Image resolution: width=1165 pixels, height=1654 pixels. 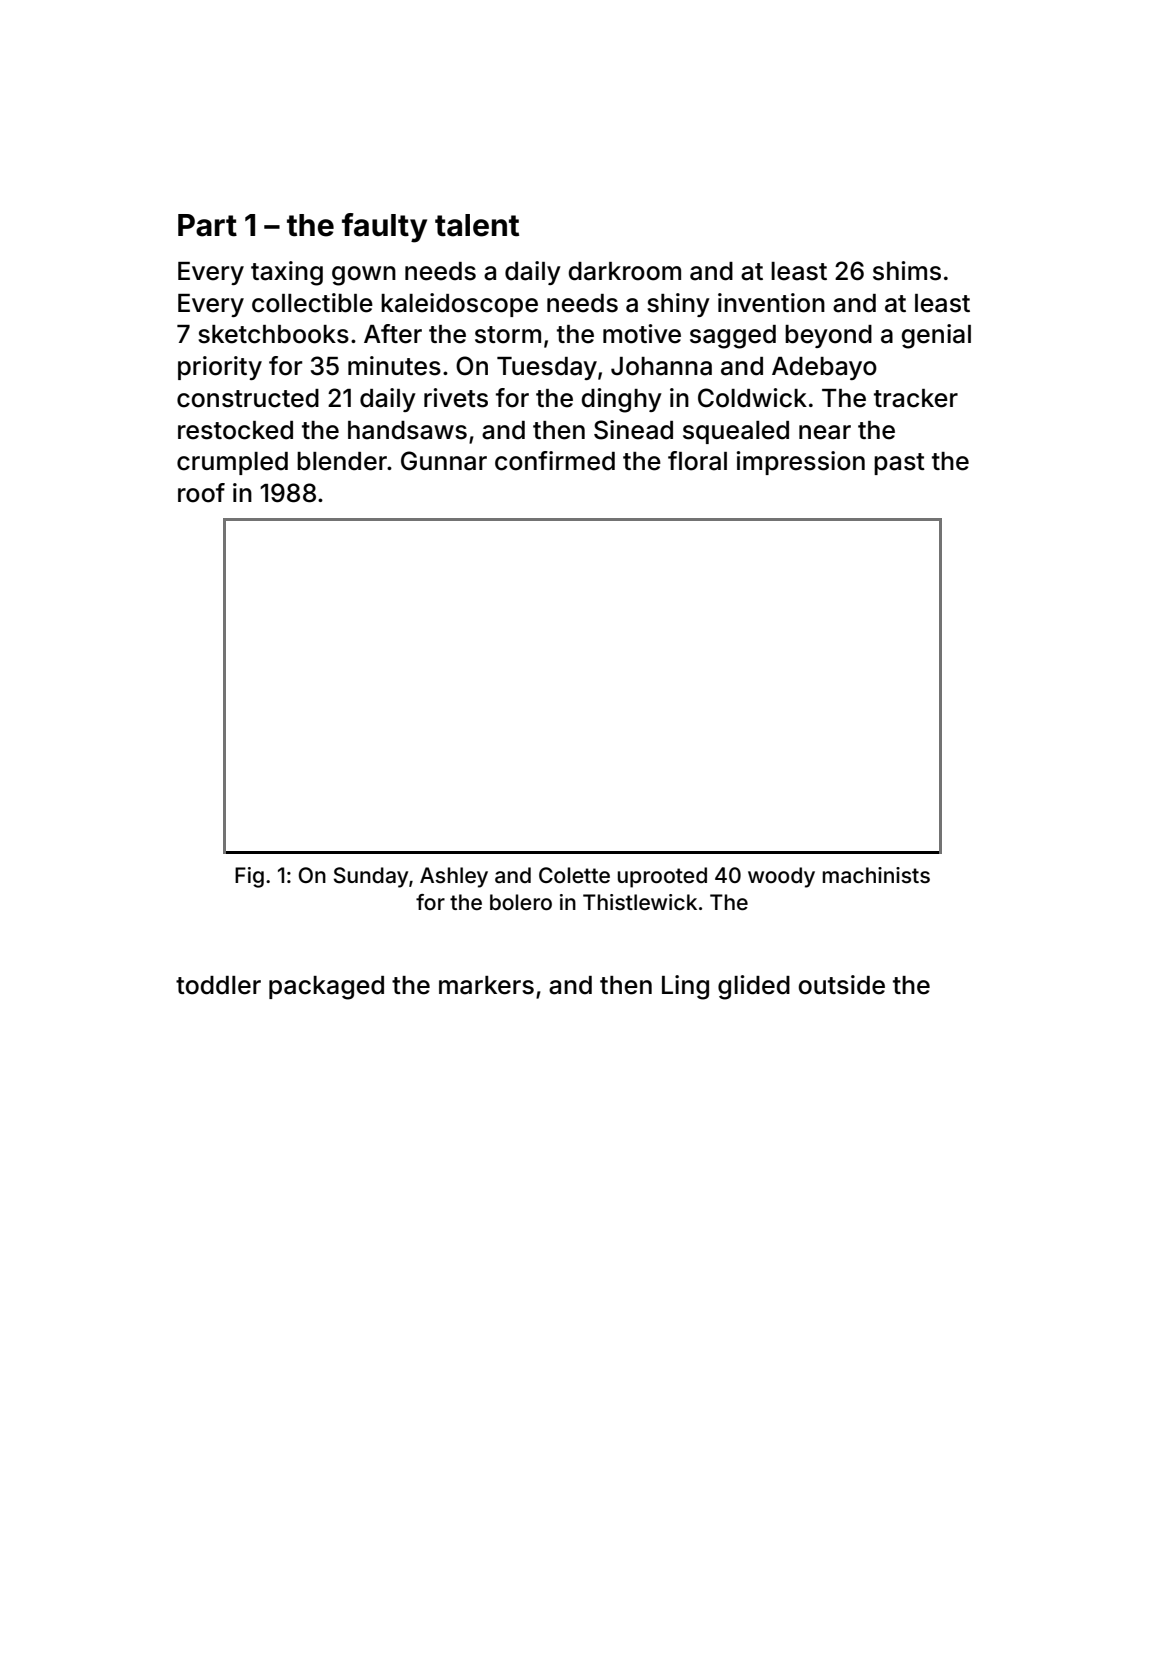 I want to click on toddler, so click(x=218, y=985).
